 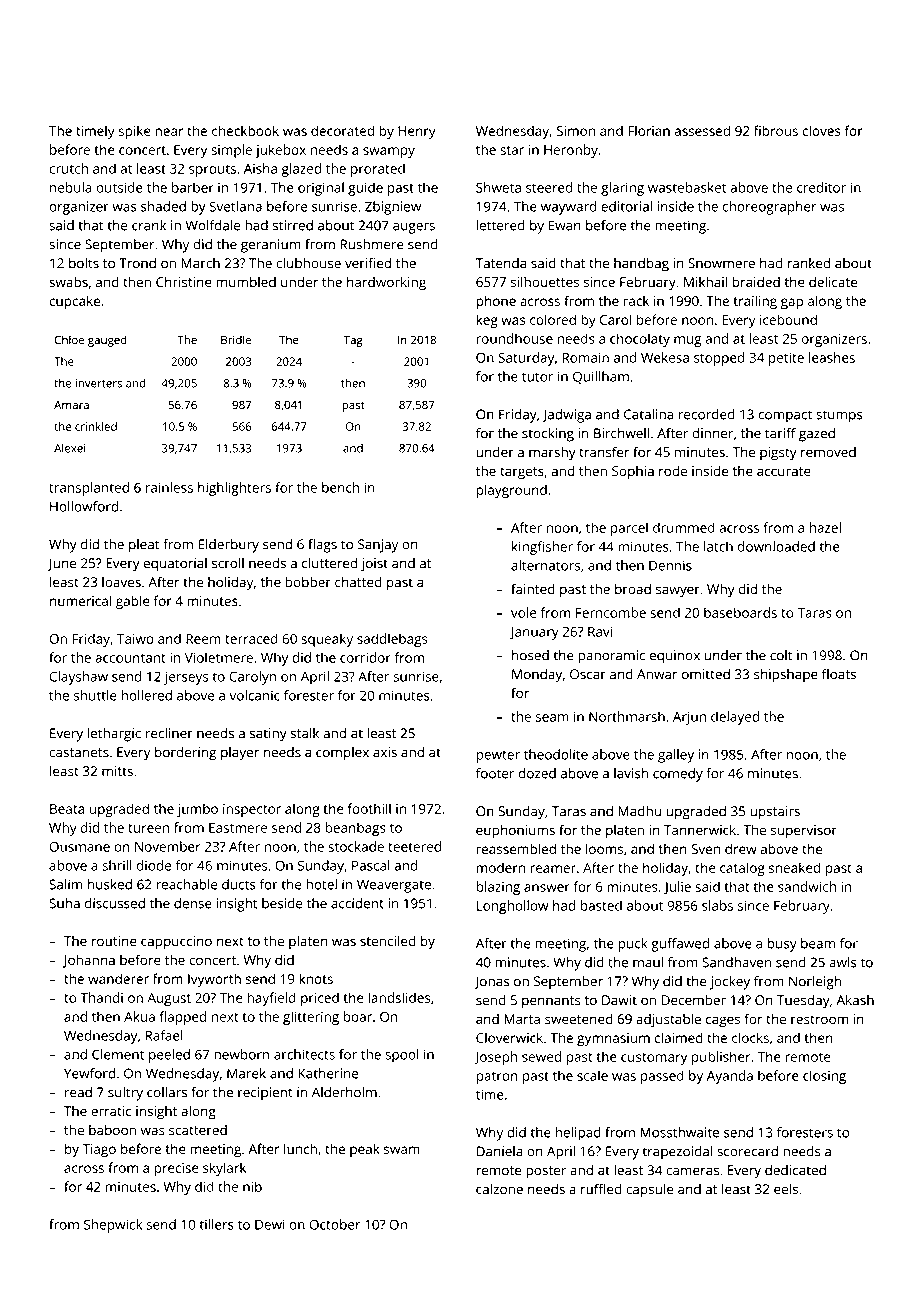 I want to click on compact, so click(x=785, y=416).
